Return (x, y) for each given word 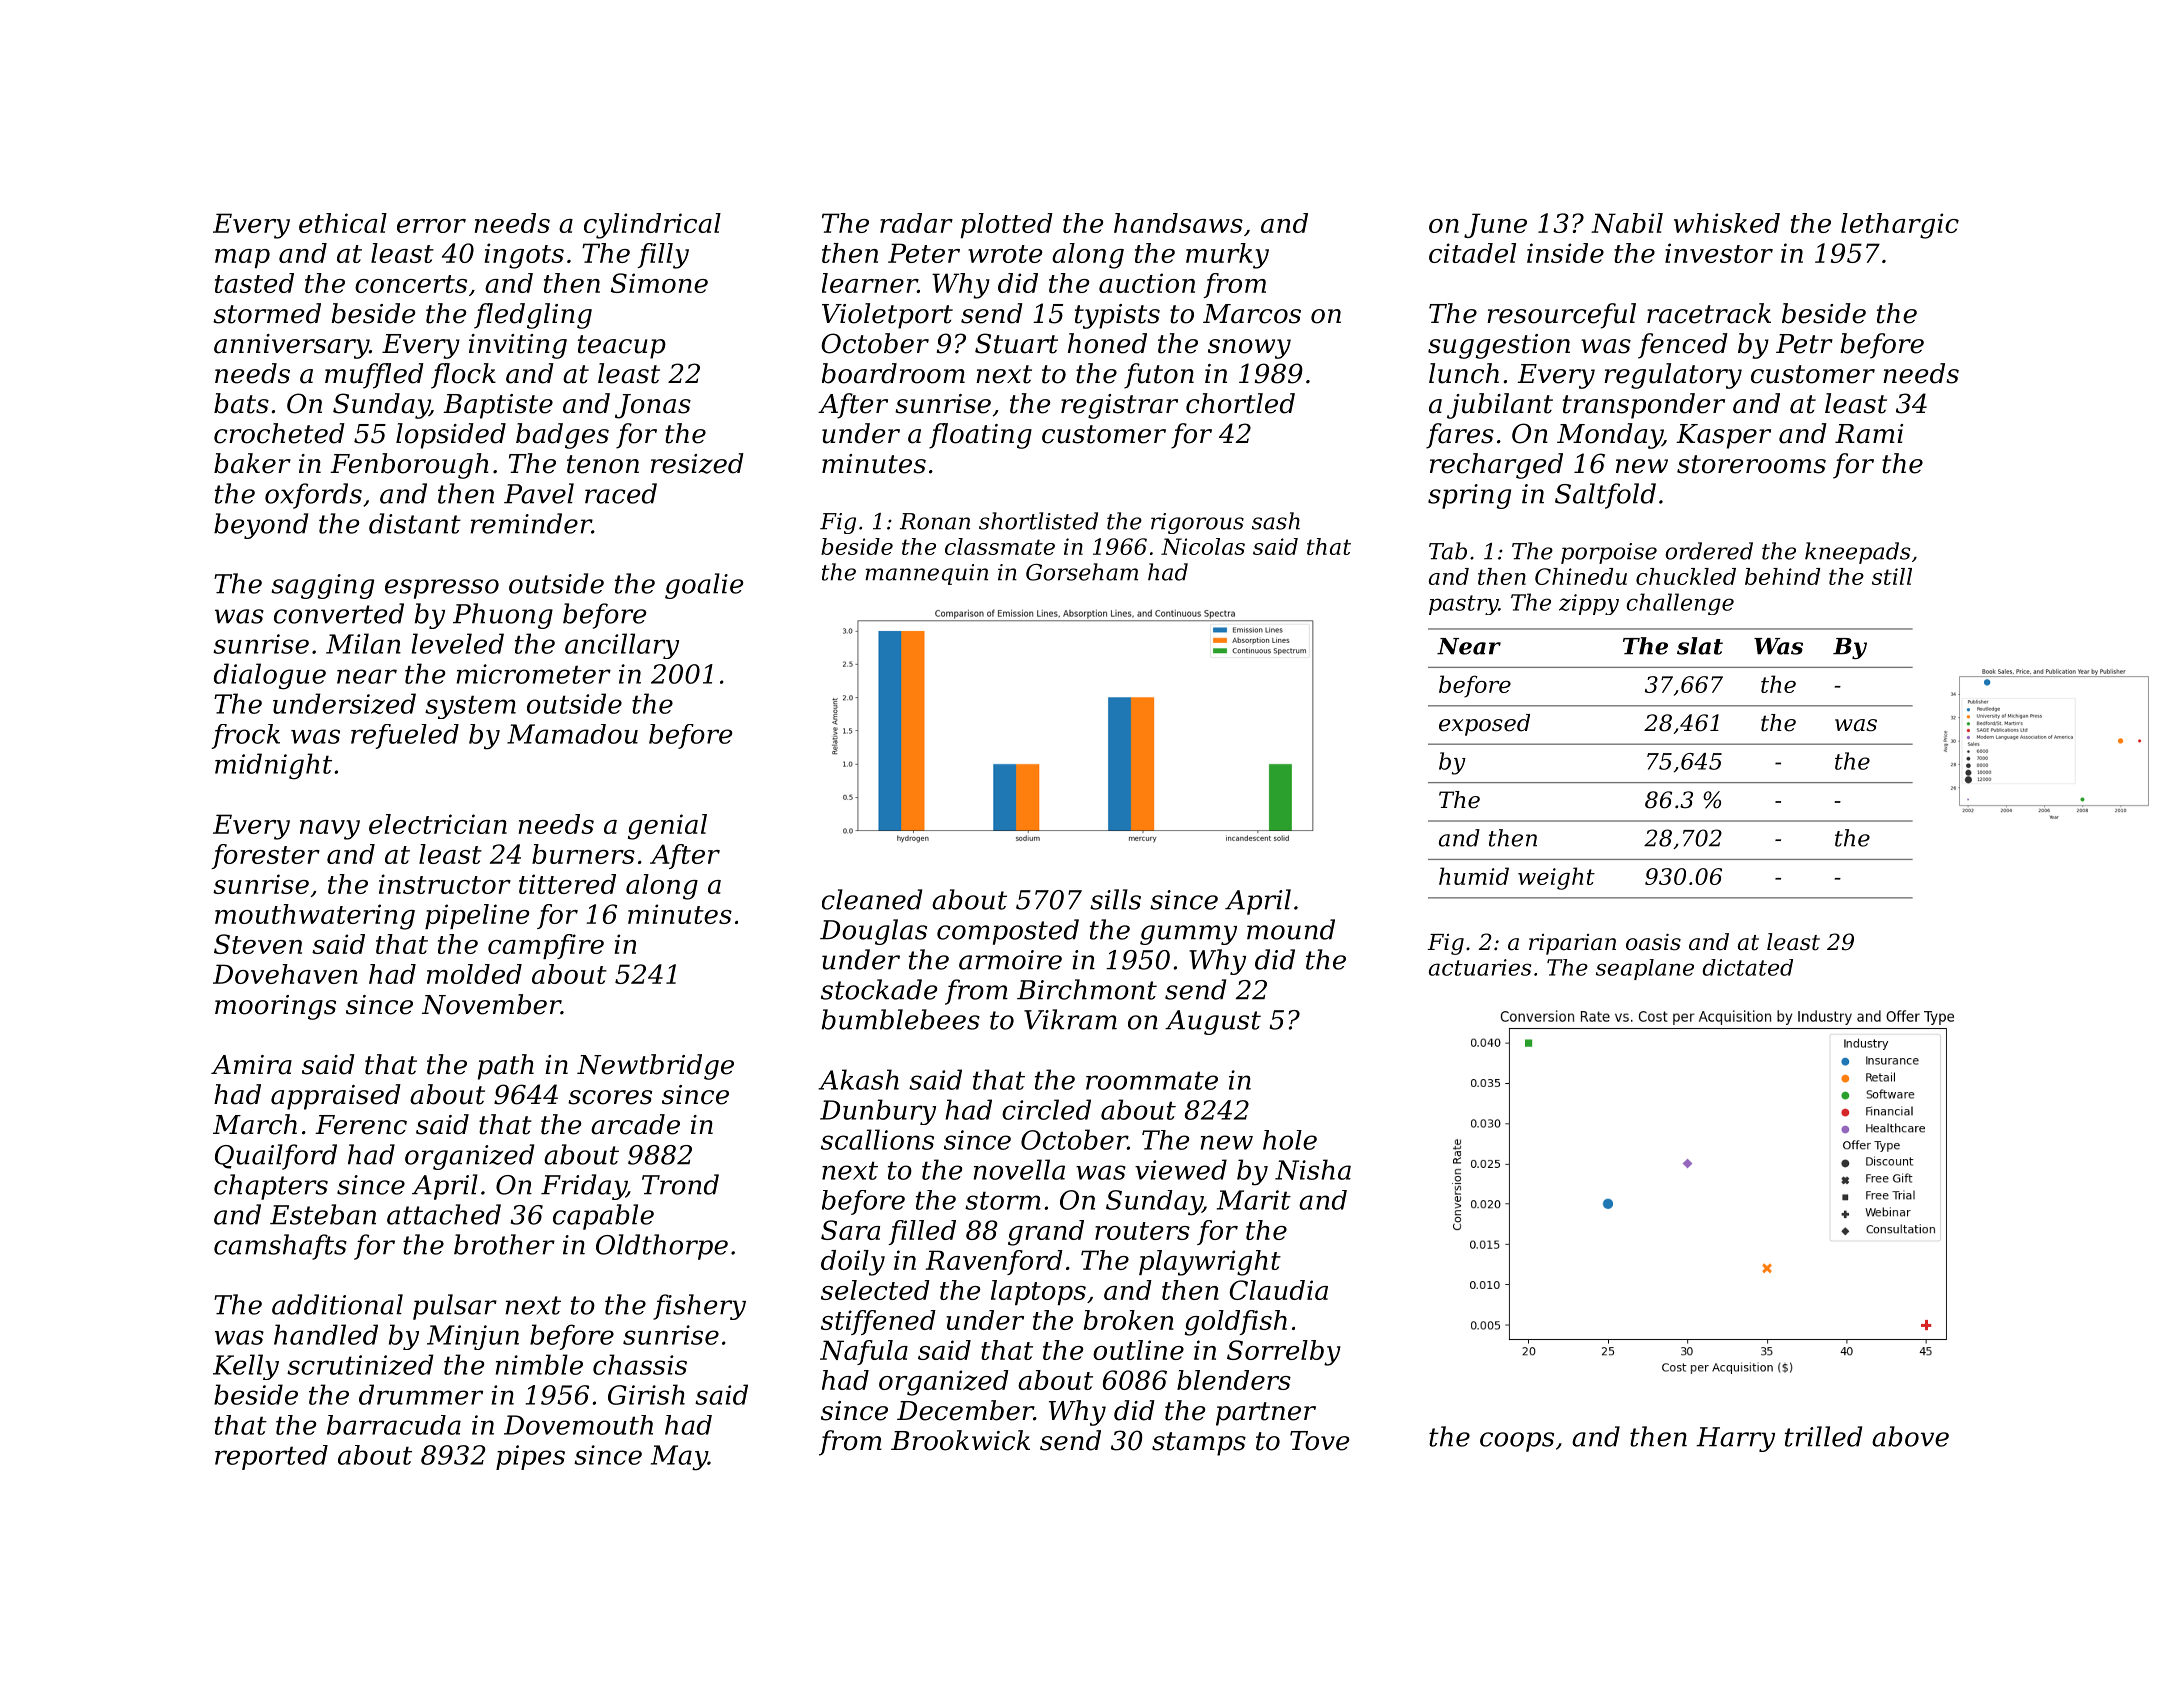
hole (1290, 1140)
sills (1115, 899)
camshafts (280, 1247)
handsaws (1178, 223)
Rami (1869, 434)
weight (1556, 878)
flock (463, 376)
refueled (405, 736)
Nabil (1627, 223)
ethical (343, 223)
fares (1460, 436)
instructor (445, 884)
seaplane (1645, 969)
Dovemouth (578, 1425)
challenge (1680, 604)
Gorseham (1082, 572)
